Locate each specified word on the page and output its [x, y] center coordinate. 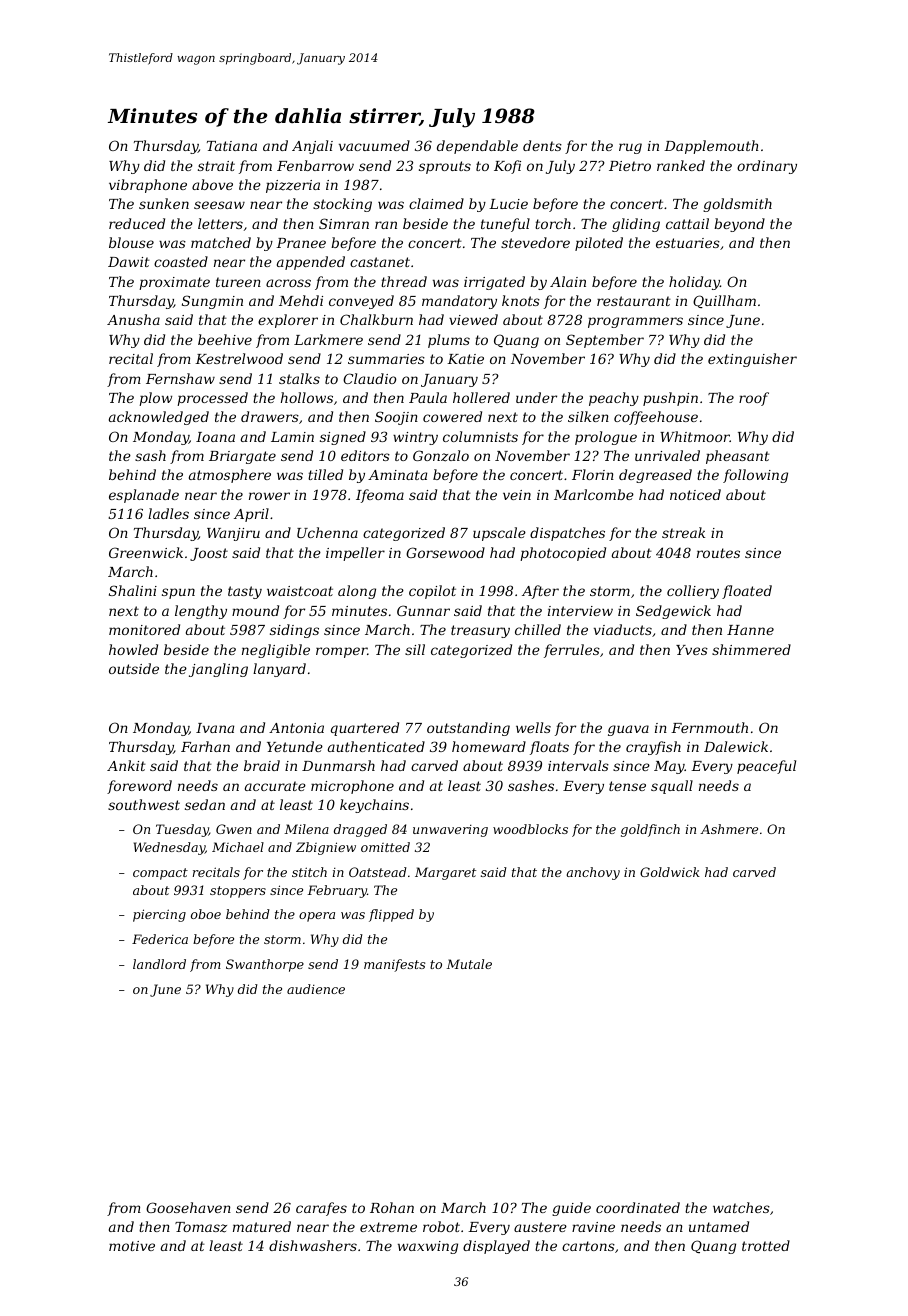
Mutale [469, 964]
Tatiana [232, 146]
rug [630, 148]
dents [542, 145]
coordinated [638, 1207]
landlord [159, 964]
